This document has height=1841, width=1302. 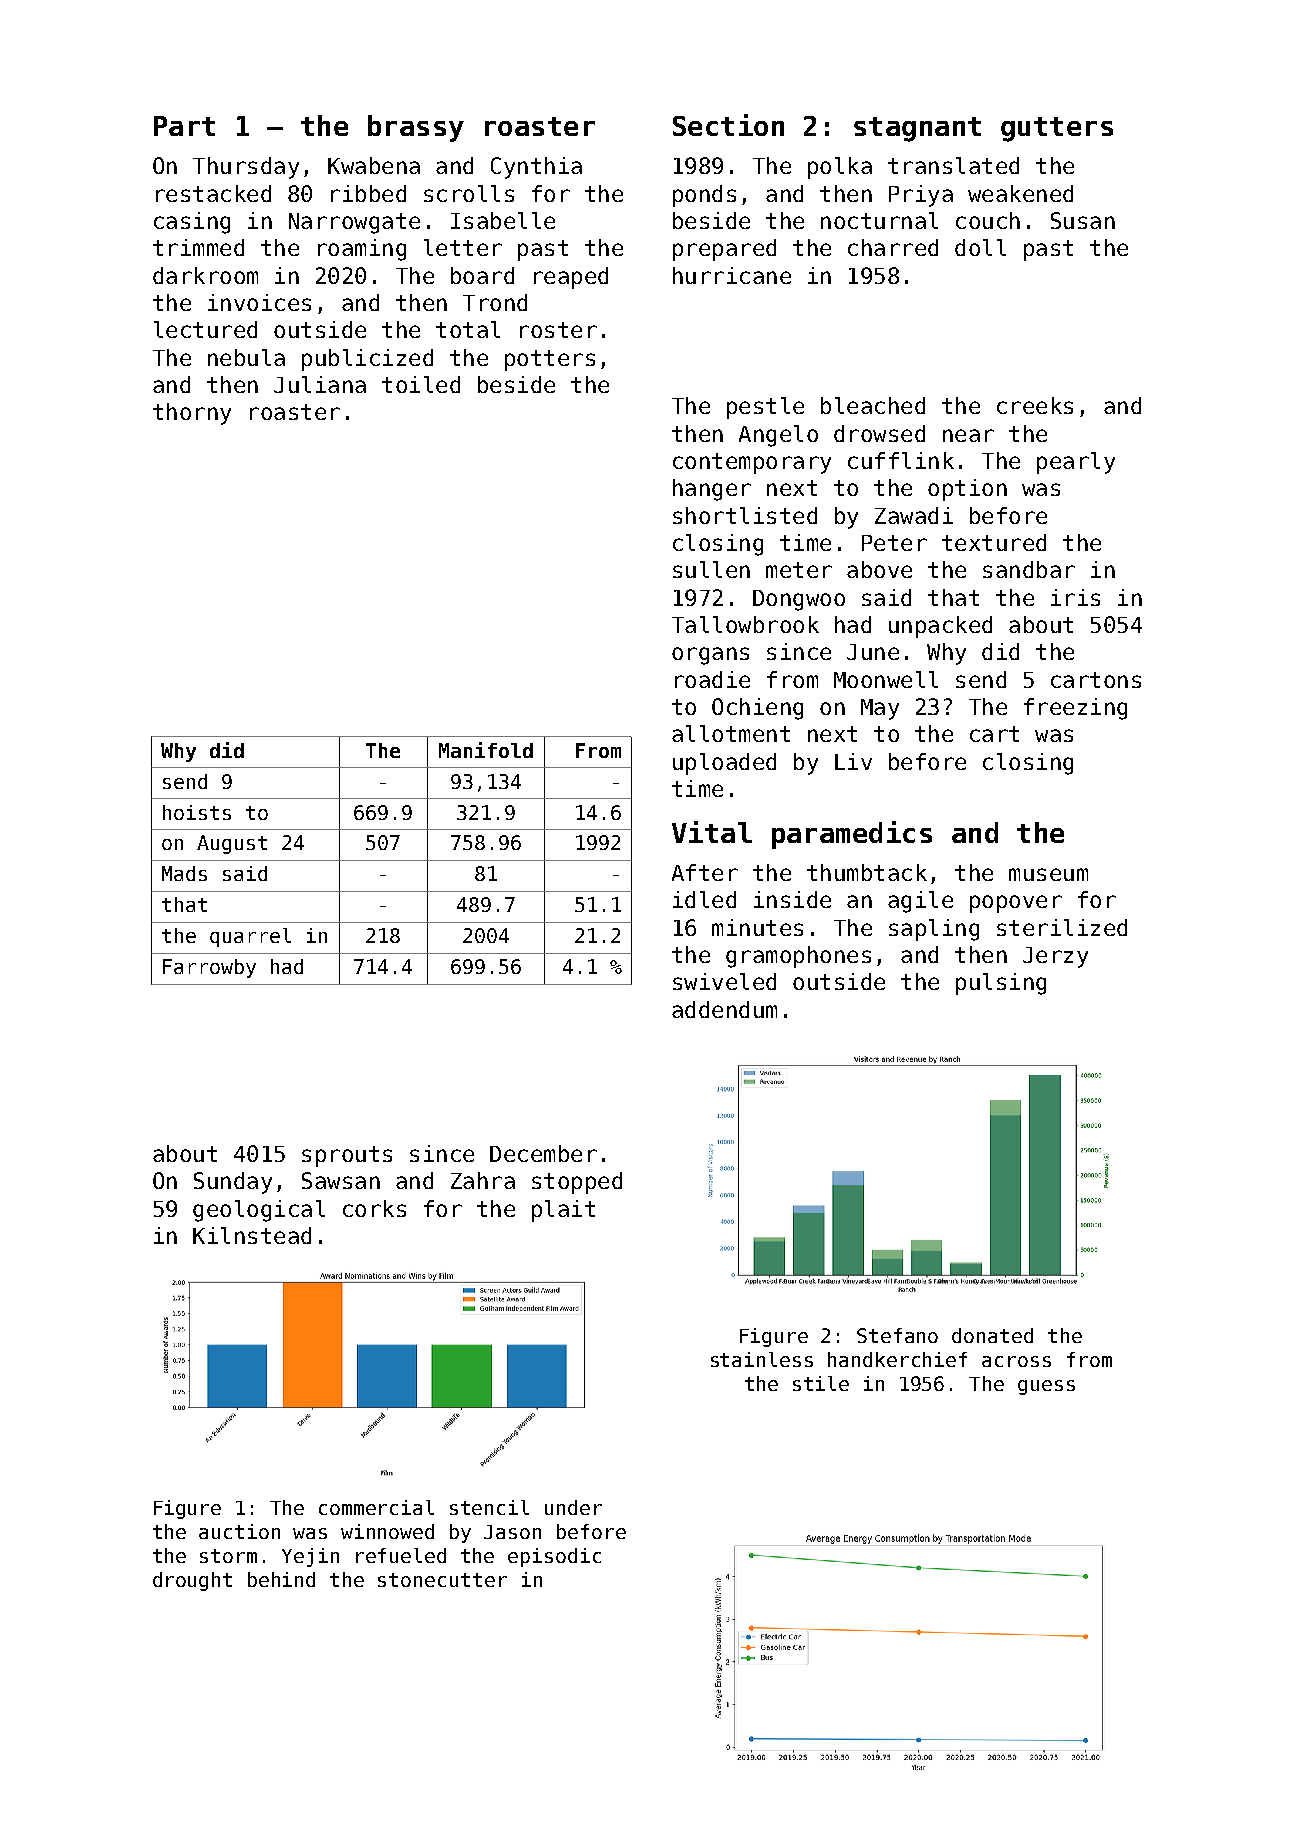 I want to click on Susan, so click(x=1083, y=220).
